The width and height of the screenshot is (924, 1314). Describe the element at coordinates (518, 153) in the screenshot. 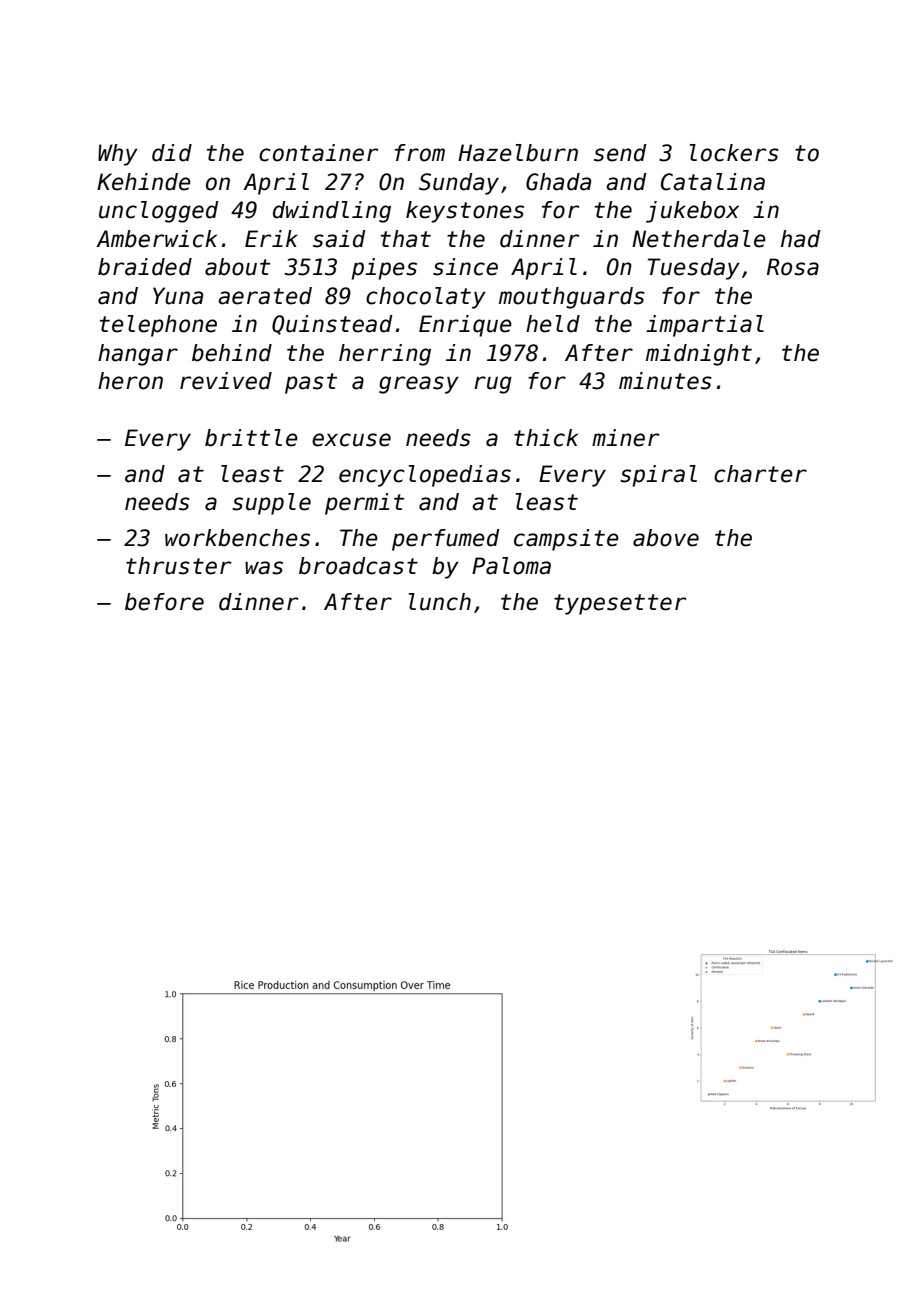

I see `Hazelburn` at that location.
